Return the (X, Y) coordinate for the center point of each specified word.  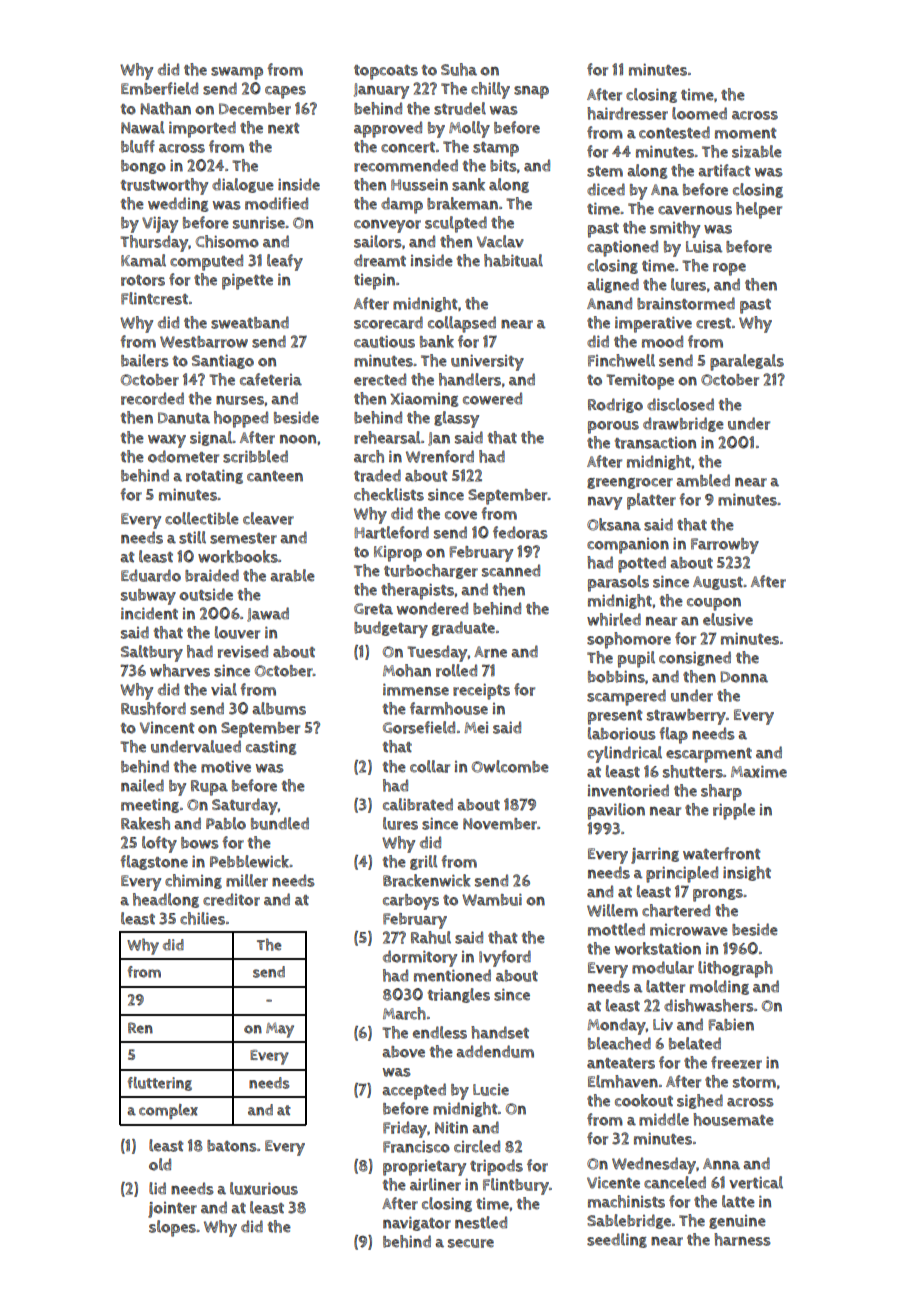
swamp (237, 73)
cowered (492, 398)
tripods (496, 1167)
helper (759, 210)
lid (157, 1188)
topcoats (386, 72)
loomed (699, 113)
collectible (202, 518)
